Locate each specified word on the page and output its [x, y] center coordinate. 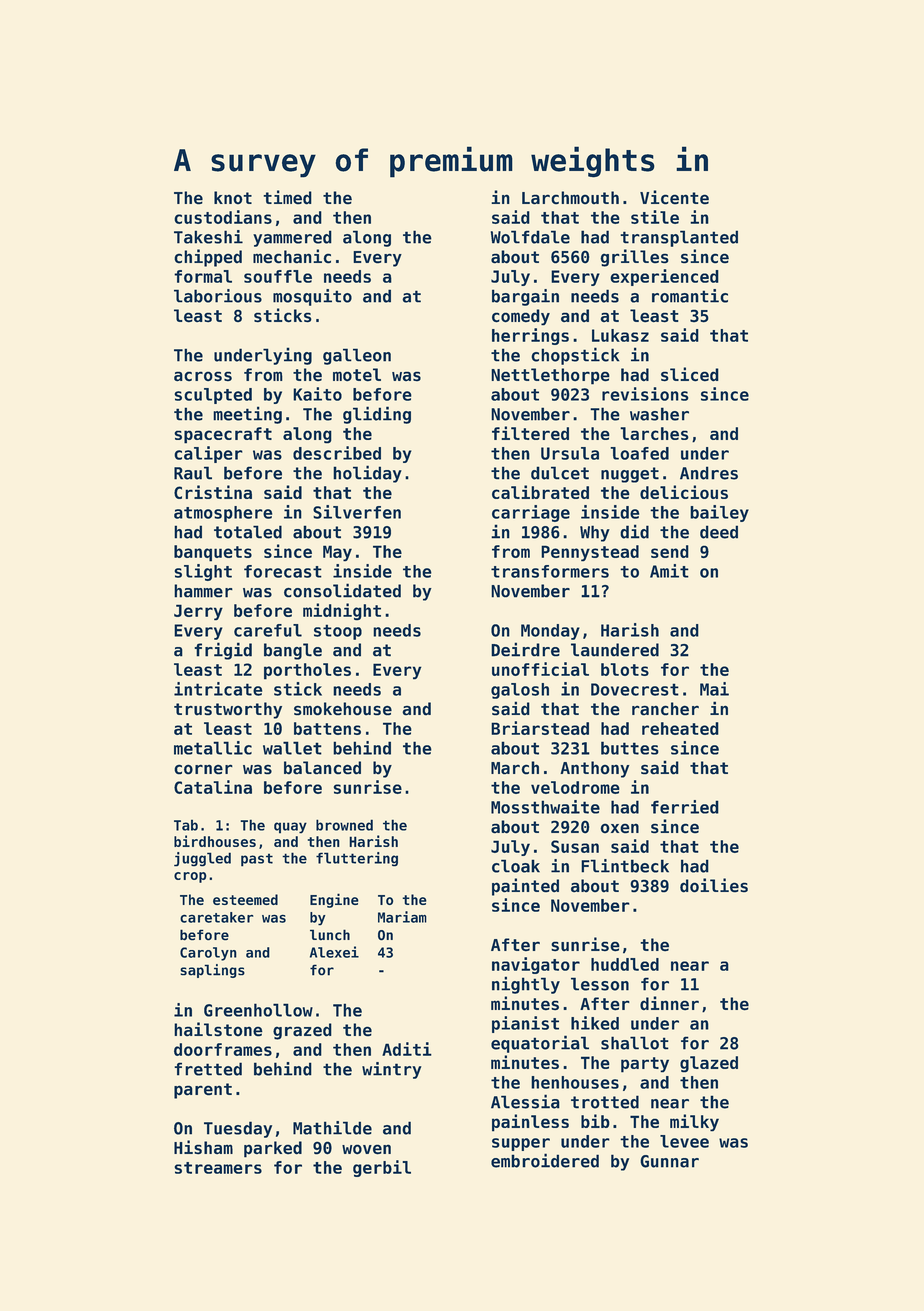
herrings [530, 336]
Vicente [674, 197]
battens [327, 728]
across [203, 376]
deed [719, 532]
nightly [526, 985]
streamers [218, 1168]
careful [268, 630]
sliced [690, 374]
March [515, 768]
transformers [550, 571]
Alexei [334, 952]
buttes [630, 748]
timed [287, 197]
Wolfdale [530, 237]
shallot [635, 1043]
